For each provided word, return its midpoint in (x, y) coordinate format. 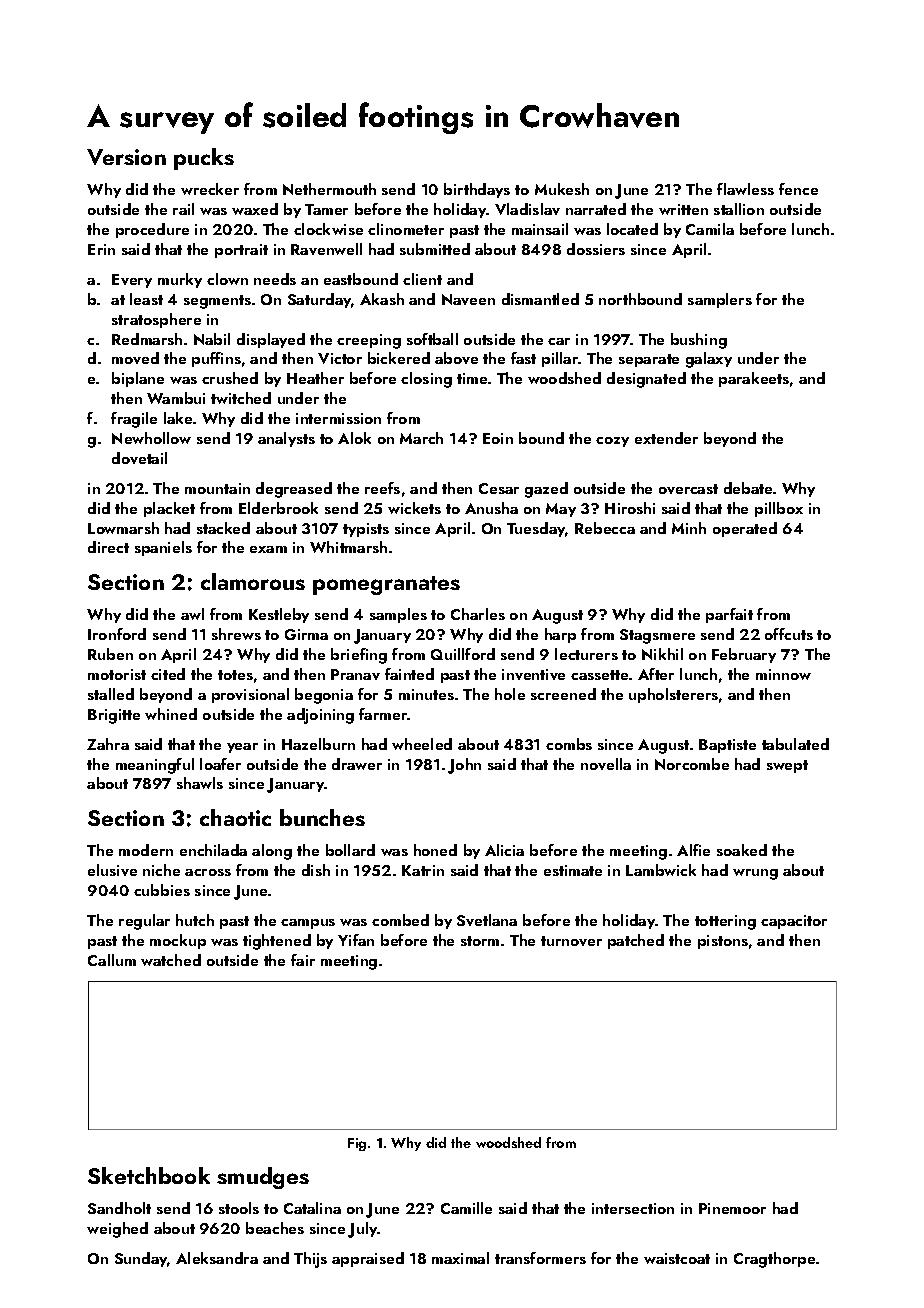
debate (748, 488)
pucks (204, 159)
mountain (217, 488)
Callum (112, 960)
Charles (478, 614)
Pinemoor (732, 1208)
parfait (729, 615)
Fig (357, 1144)
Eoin (498, 438)
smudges (263, 1178)
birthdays (477, 190)
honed (435, 850)
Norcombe (692, 764)
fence (798, 189)
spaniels (163, 548)
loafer (220, 764)
